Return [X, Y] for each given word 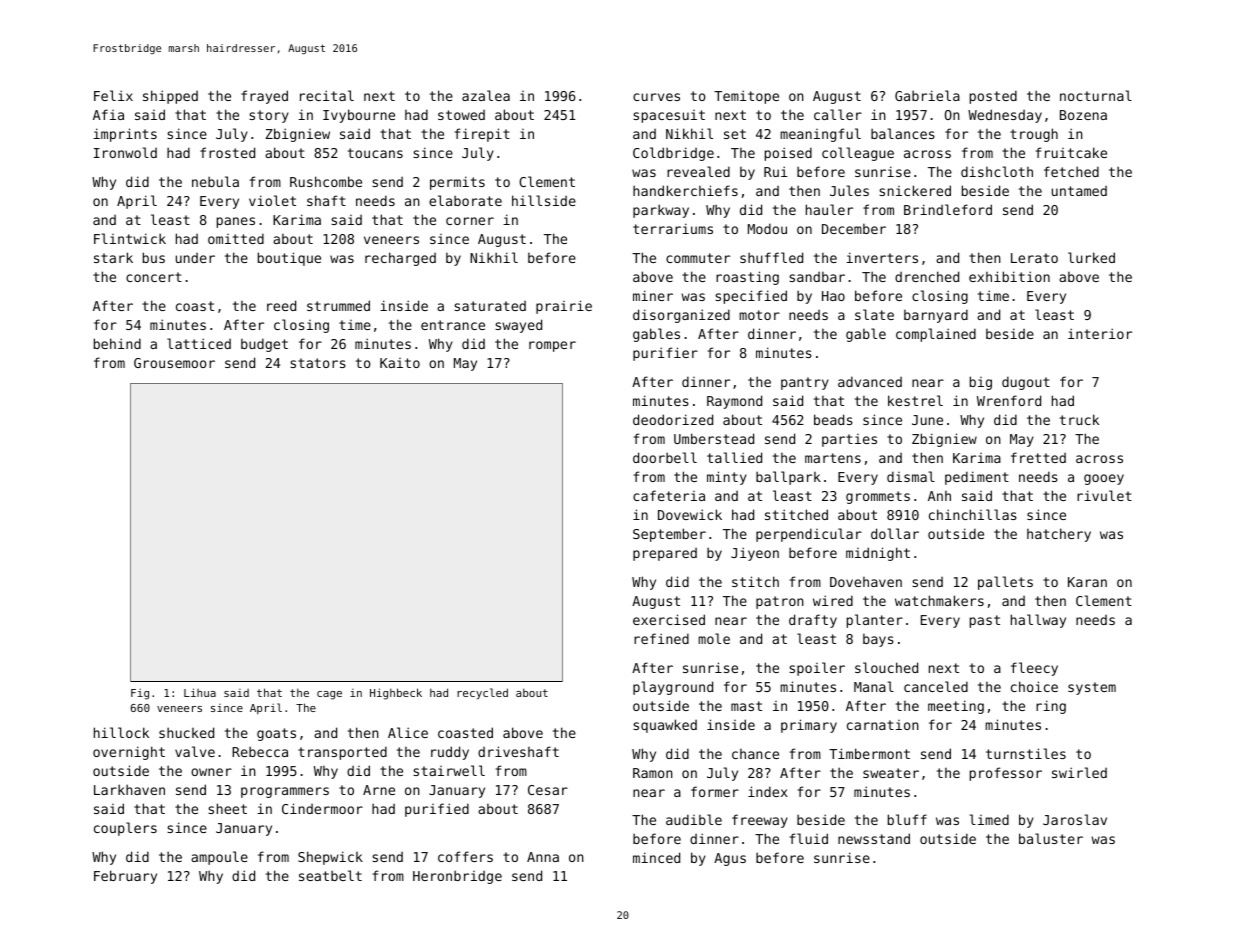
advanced [870, 381]
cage [329, 695]
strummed [338, 305]
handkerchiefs [685, 190]
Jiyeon [755, 554]
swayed [518, 326]
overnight [129, 753]
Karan [1087, 582]
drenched [927, 276]
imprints [125, 135]
